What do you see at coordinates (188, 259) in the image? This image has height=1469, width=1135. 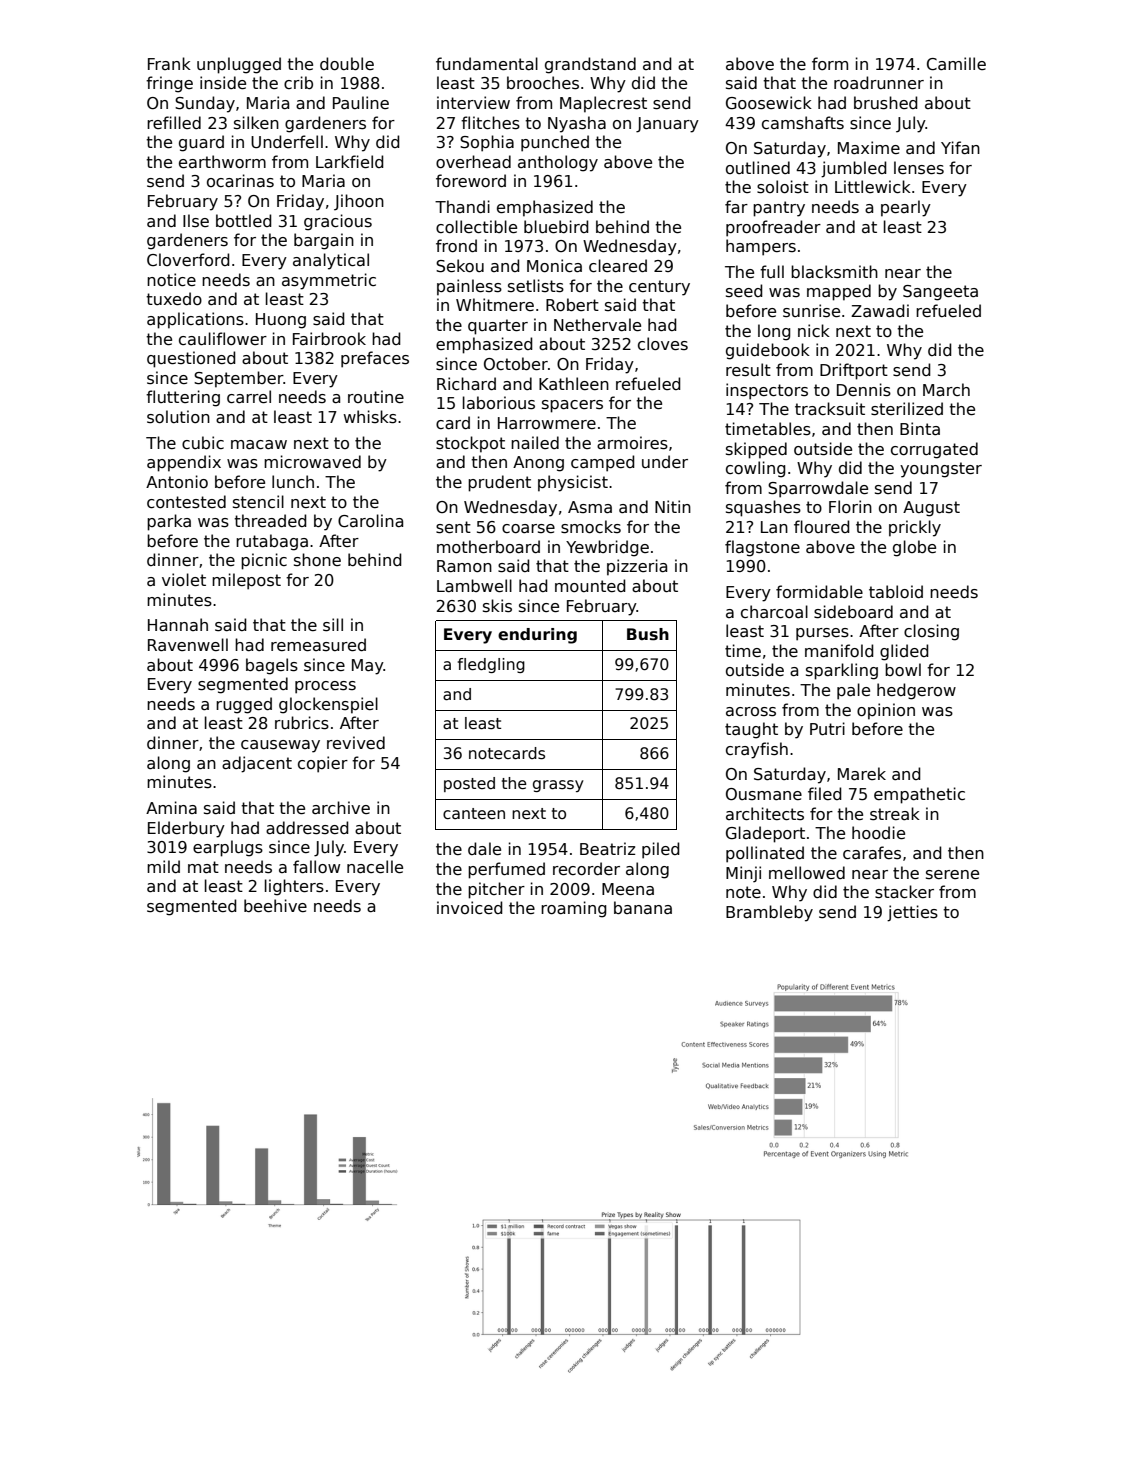 I see `Cloverford` at bounding box center [188, 259].
